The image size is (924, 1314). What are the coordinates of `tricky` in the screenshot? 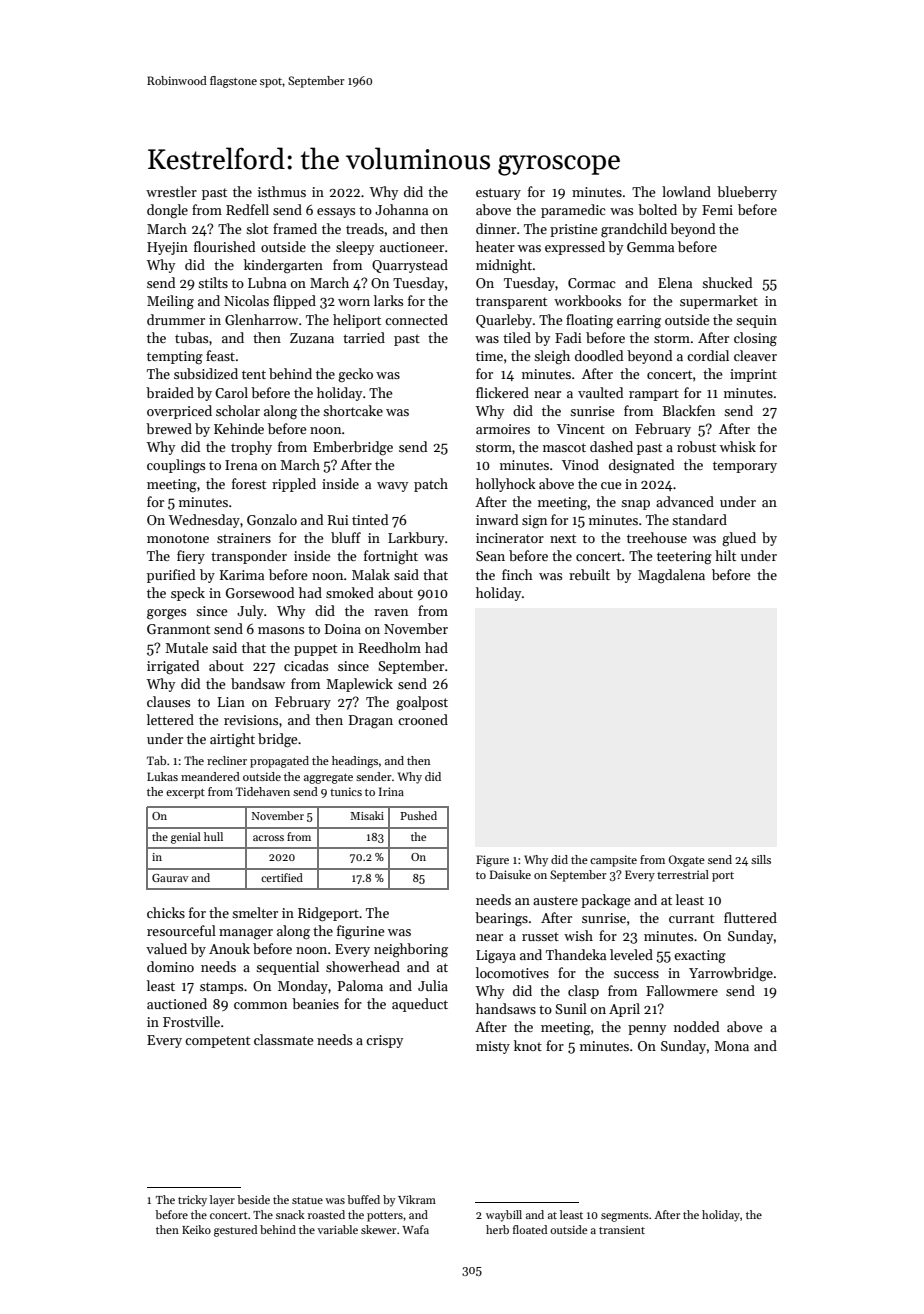 It's located at (192, 1201).
